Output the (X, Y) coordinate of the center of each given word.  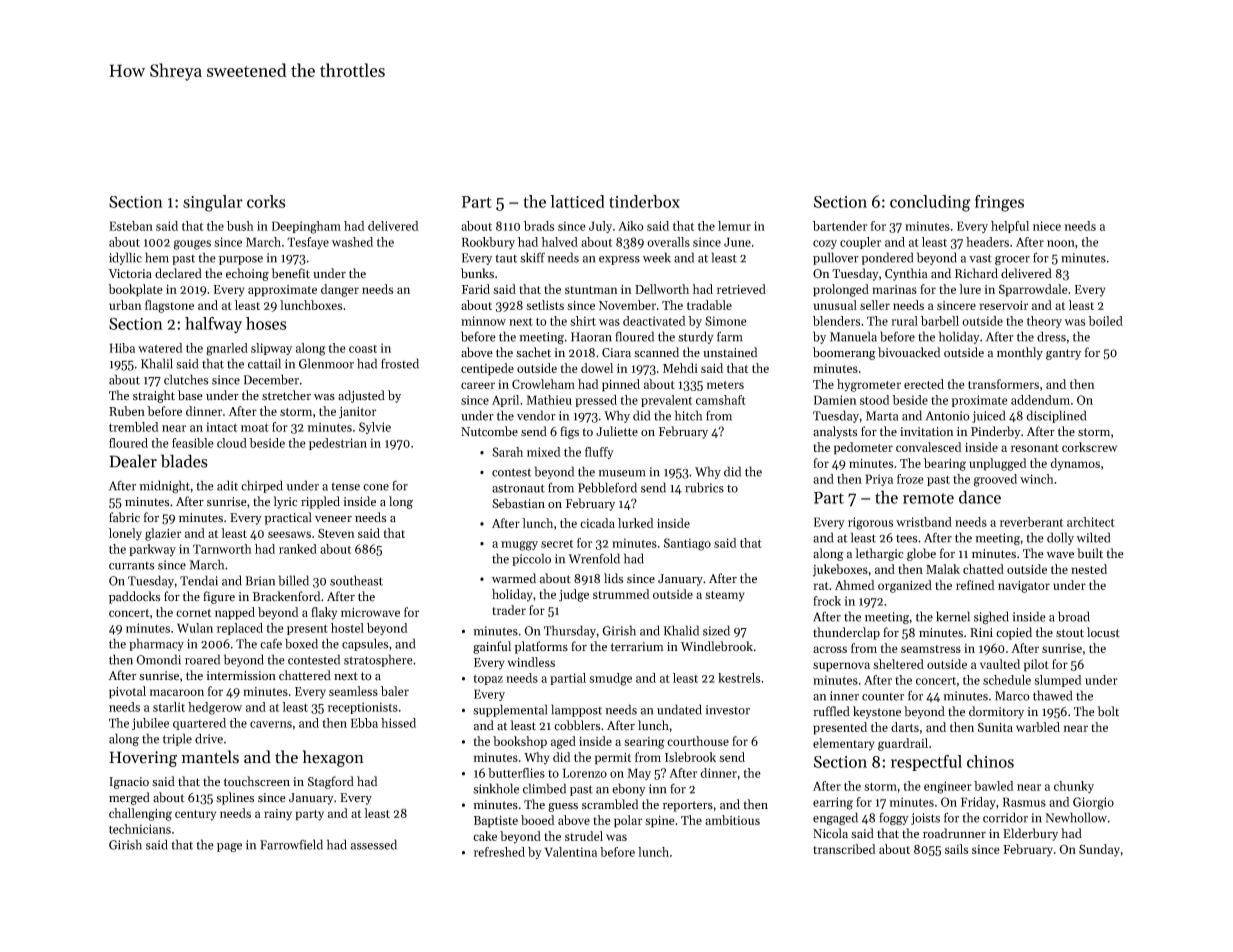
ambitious (732, 820)
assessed (374, 844)
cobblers (577, 725)
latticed (577, 201)
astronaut (518, 488)
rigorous (870, 523)
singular (213, 203)
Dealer (133, 461)
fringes (999, 203)
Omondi (158, 659)
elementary (844, 744)
